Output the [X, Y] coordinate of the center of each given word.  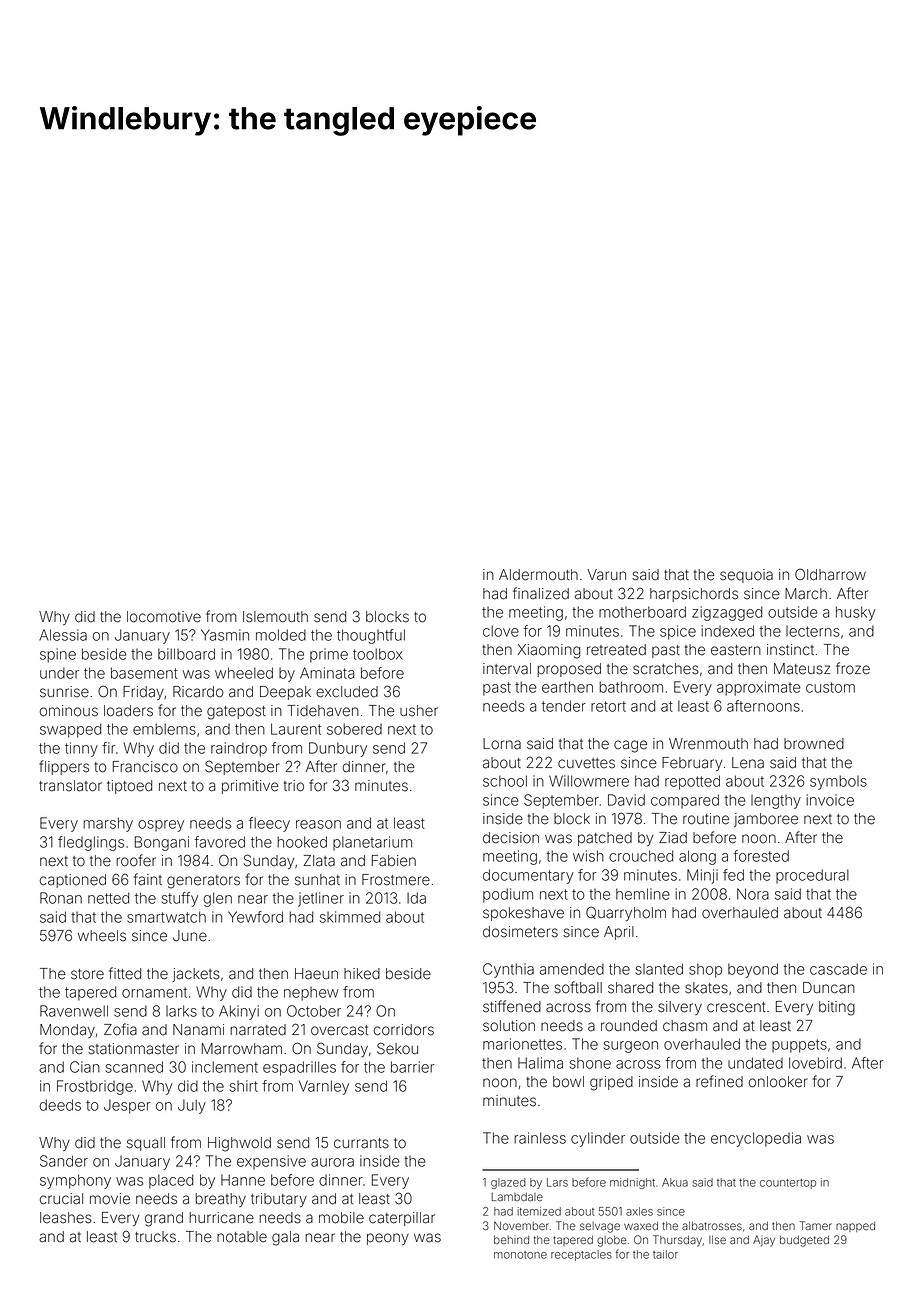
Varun [606, 575]
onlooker [778, 1082]
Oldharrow [830, 574]
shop [705, 970]
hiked [362, 974]
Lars [557, 1182]
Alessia [63, 635]
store [87, 974]
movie [110, 1199]
